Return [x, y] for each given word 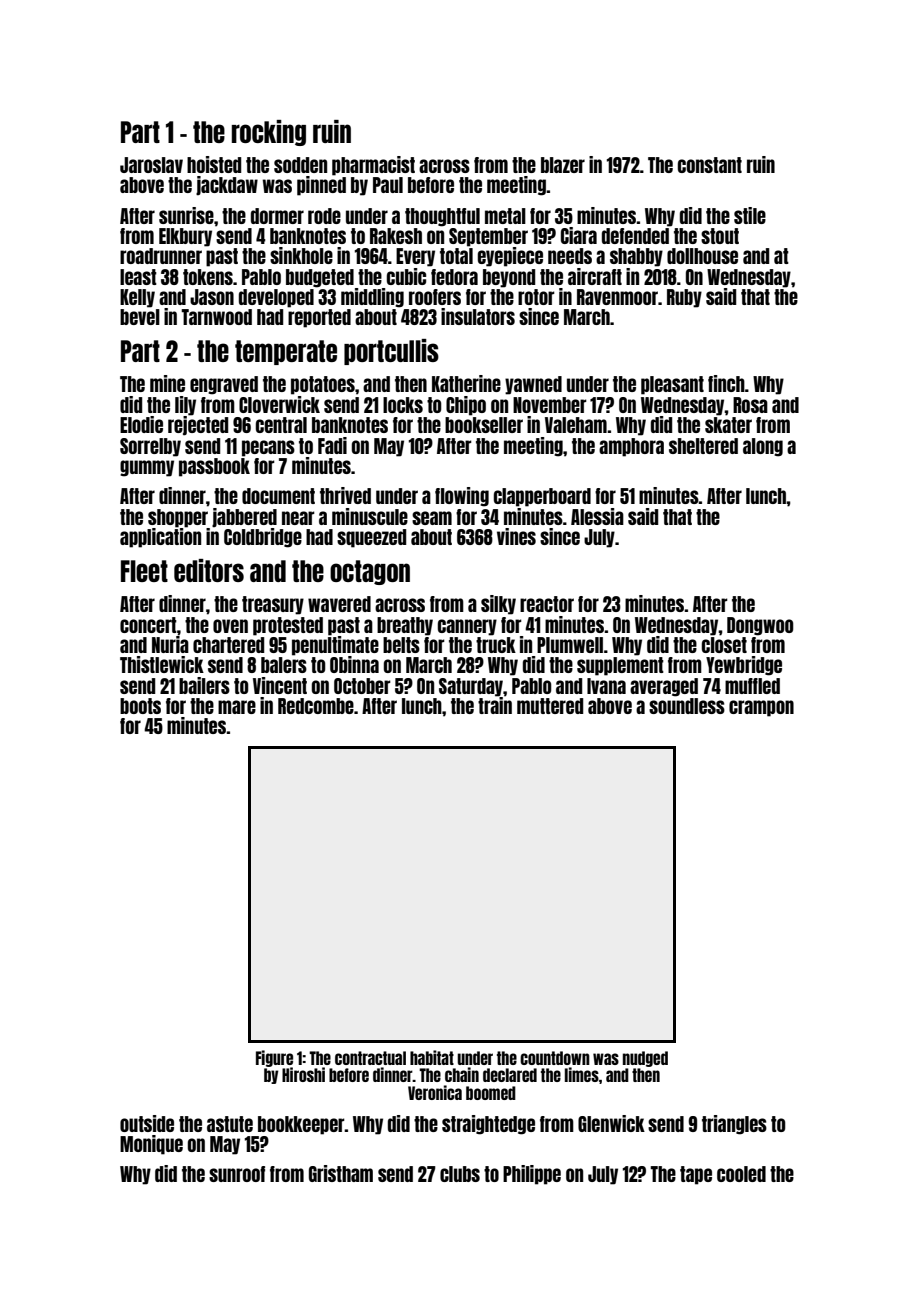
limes [582, 1074]
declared [510, 1075]
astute [230, 1124]
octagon [370, 572]
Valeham [576, 425]
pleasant [672, 385]
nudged [645, 1059]
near [298, 518]
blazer [563, 165]
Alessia [597, 516]
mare [237, 707]
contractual [370, 1058]
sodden [300, 165]
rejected [198, 426]
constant [710, 165]
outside [147, 1123]
